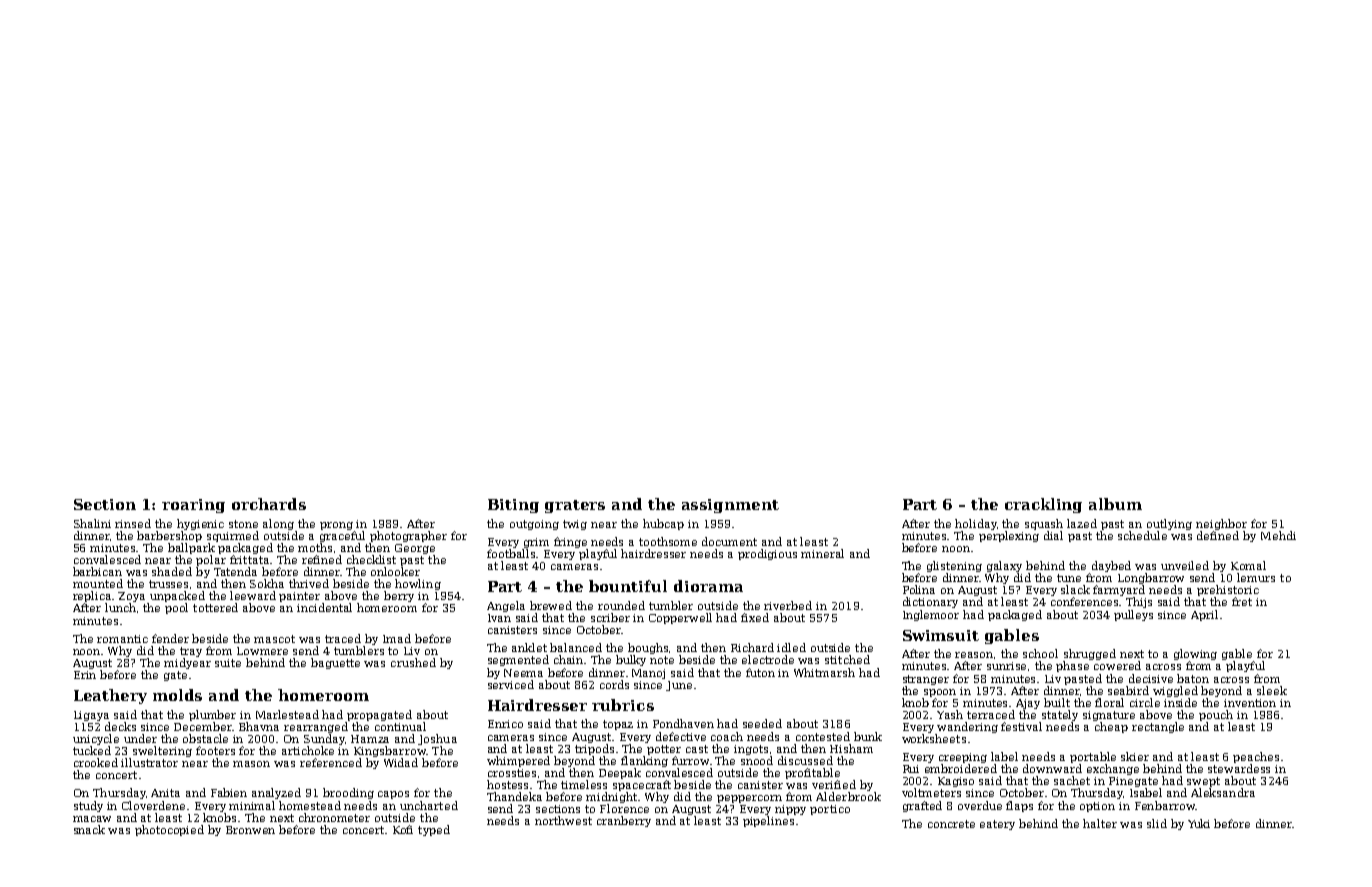 Image resolution: width=1372 pixels, height=887 pixels. What do you see at coordinates (563, 820) in the screenshot?
I see `northwest` at bounding box center [563, 820].
